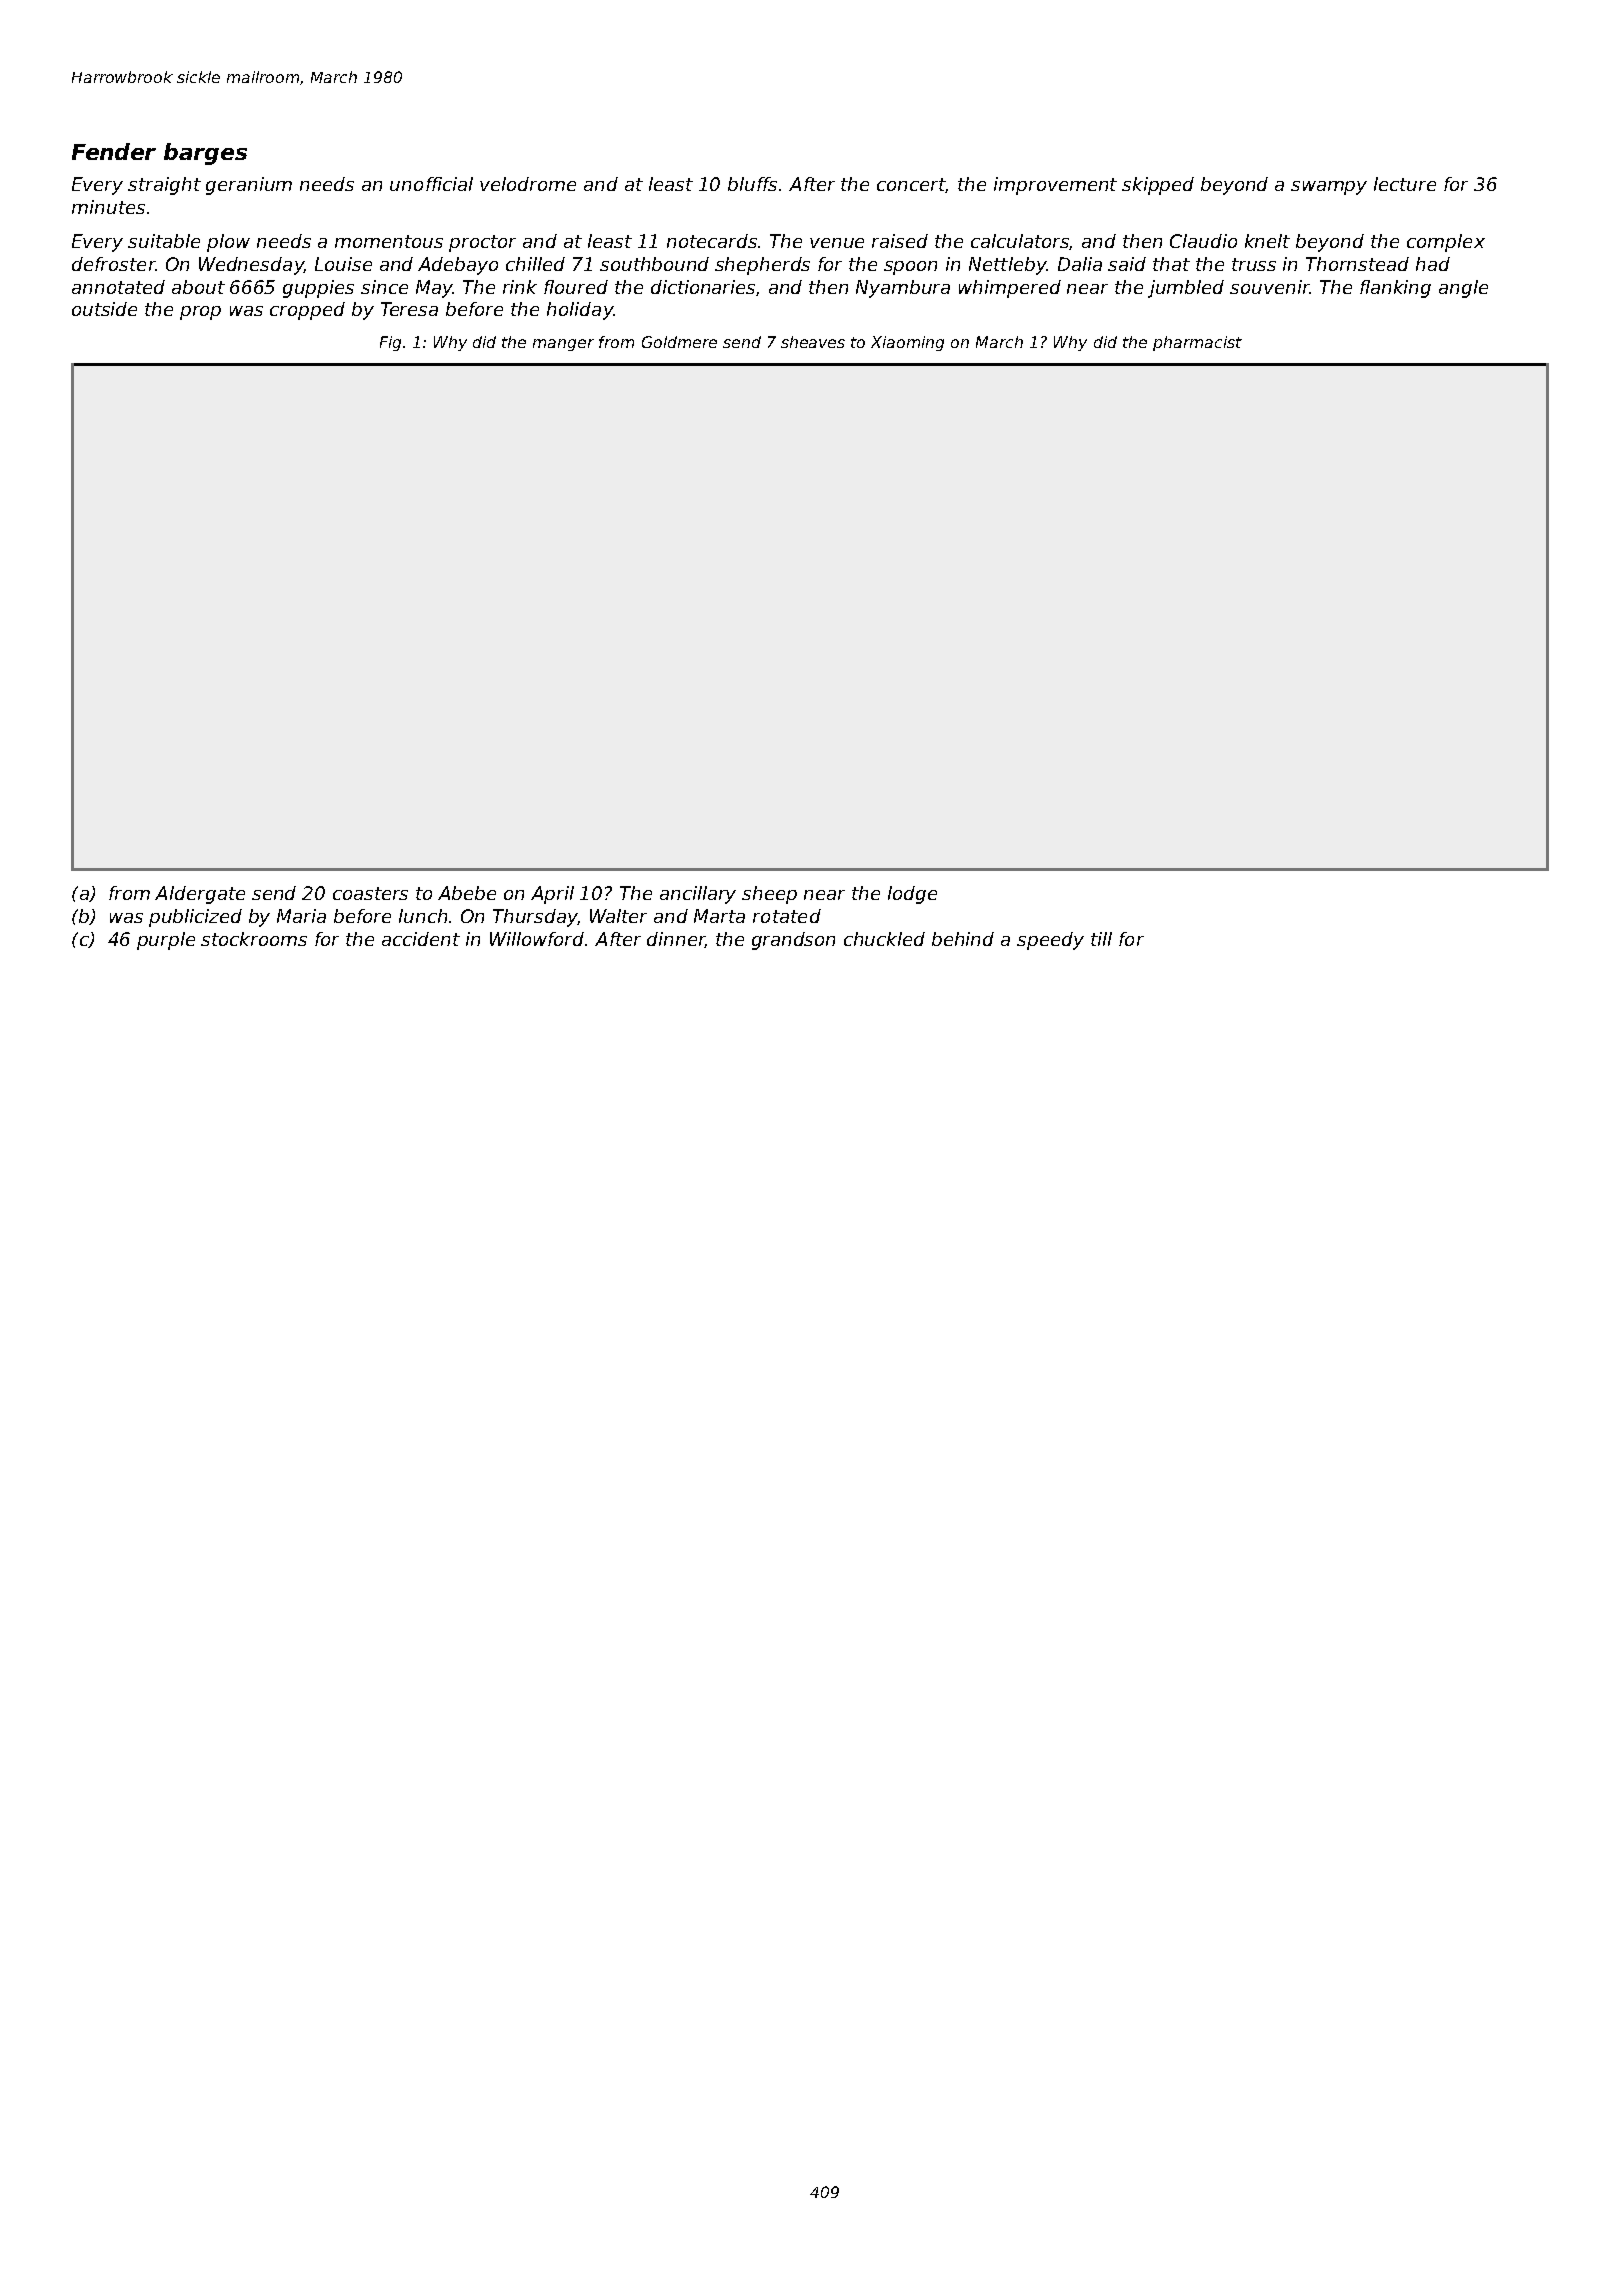  What do you see at coordinates (390, 343) in the document?
I see `Fig` at bounding box center [390, 343].
